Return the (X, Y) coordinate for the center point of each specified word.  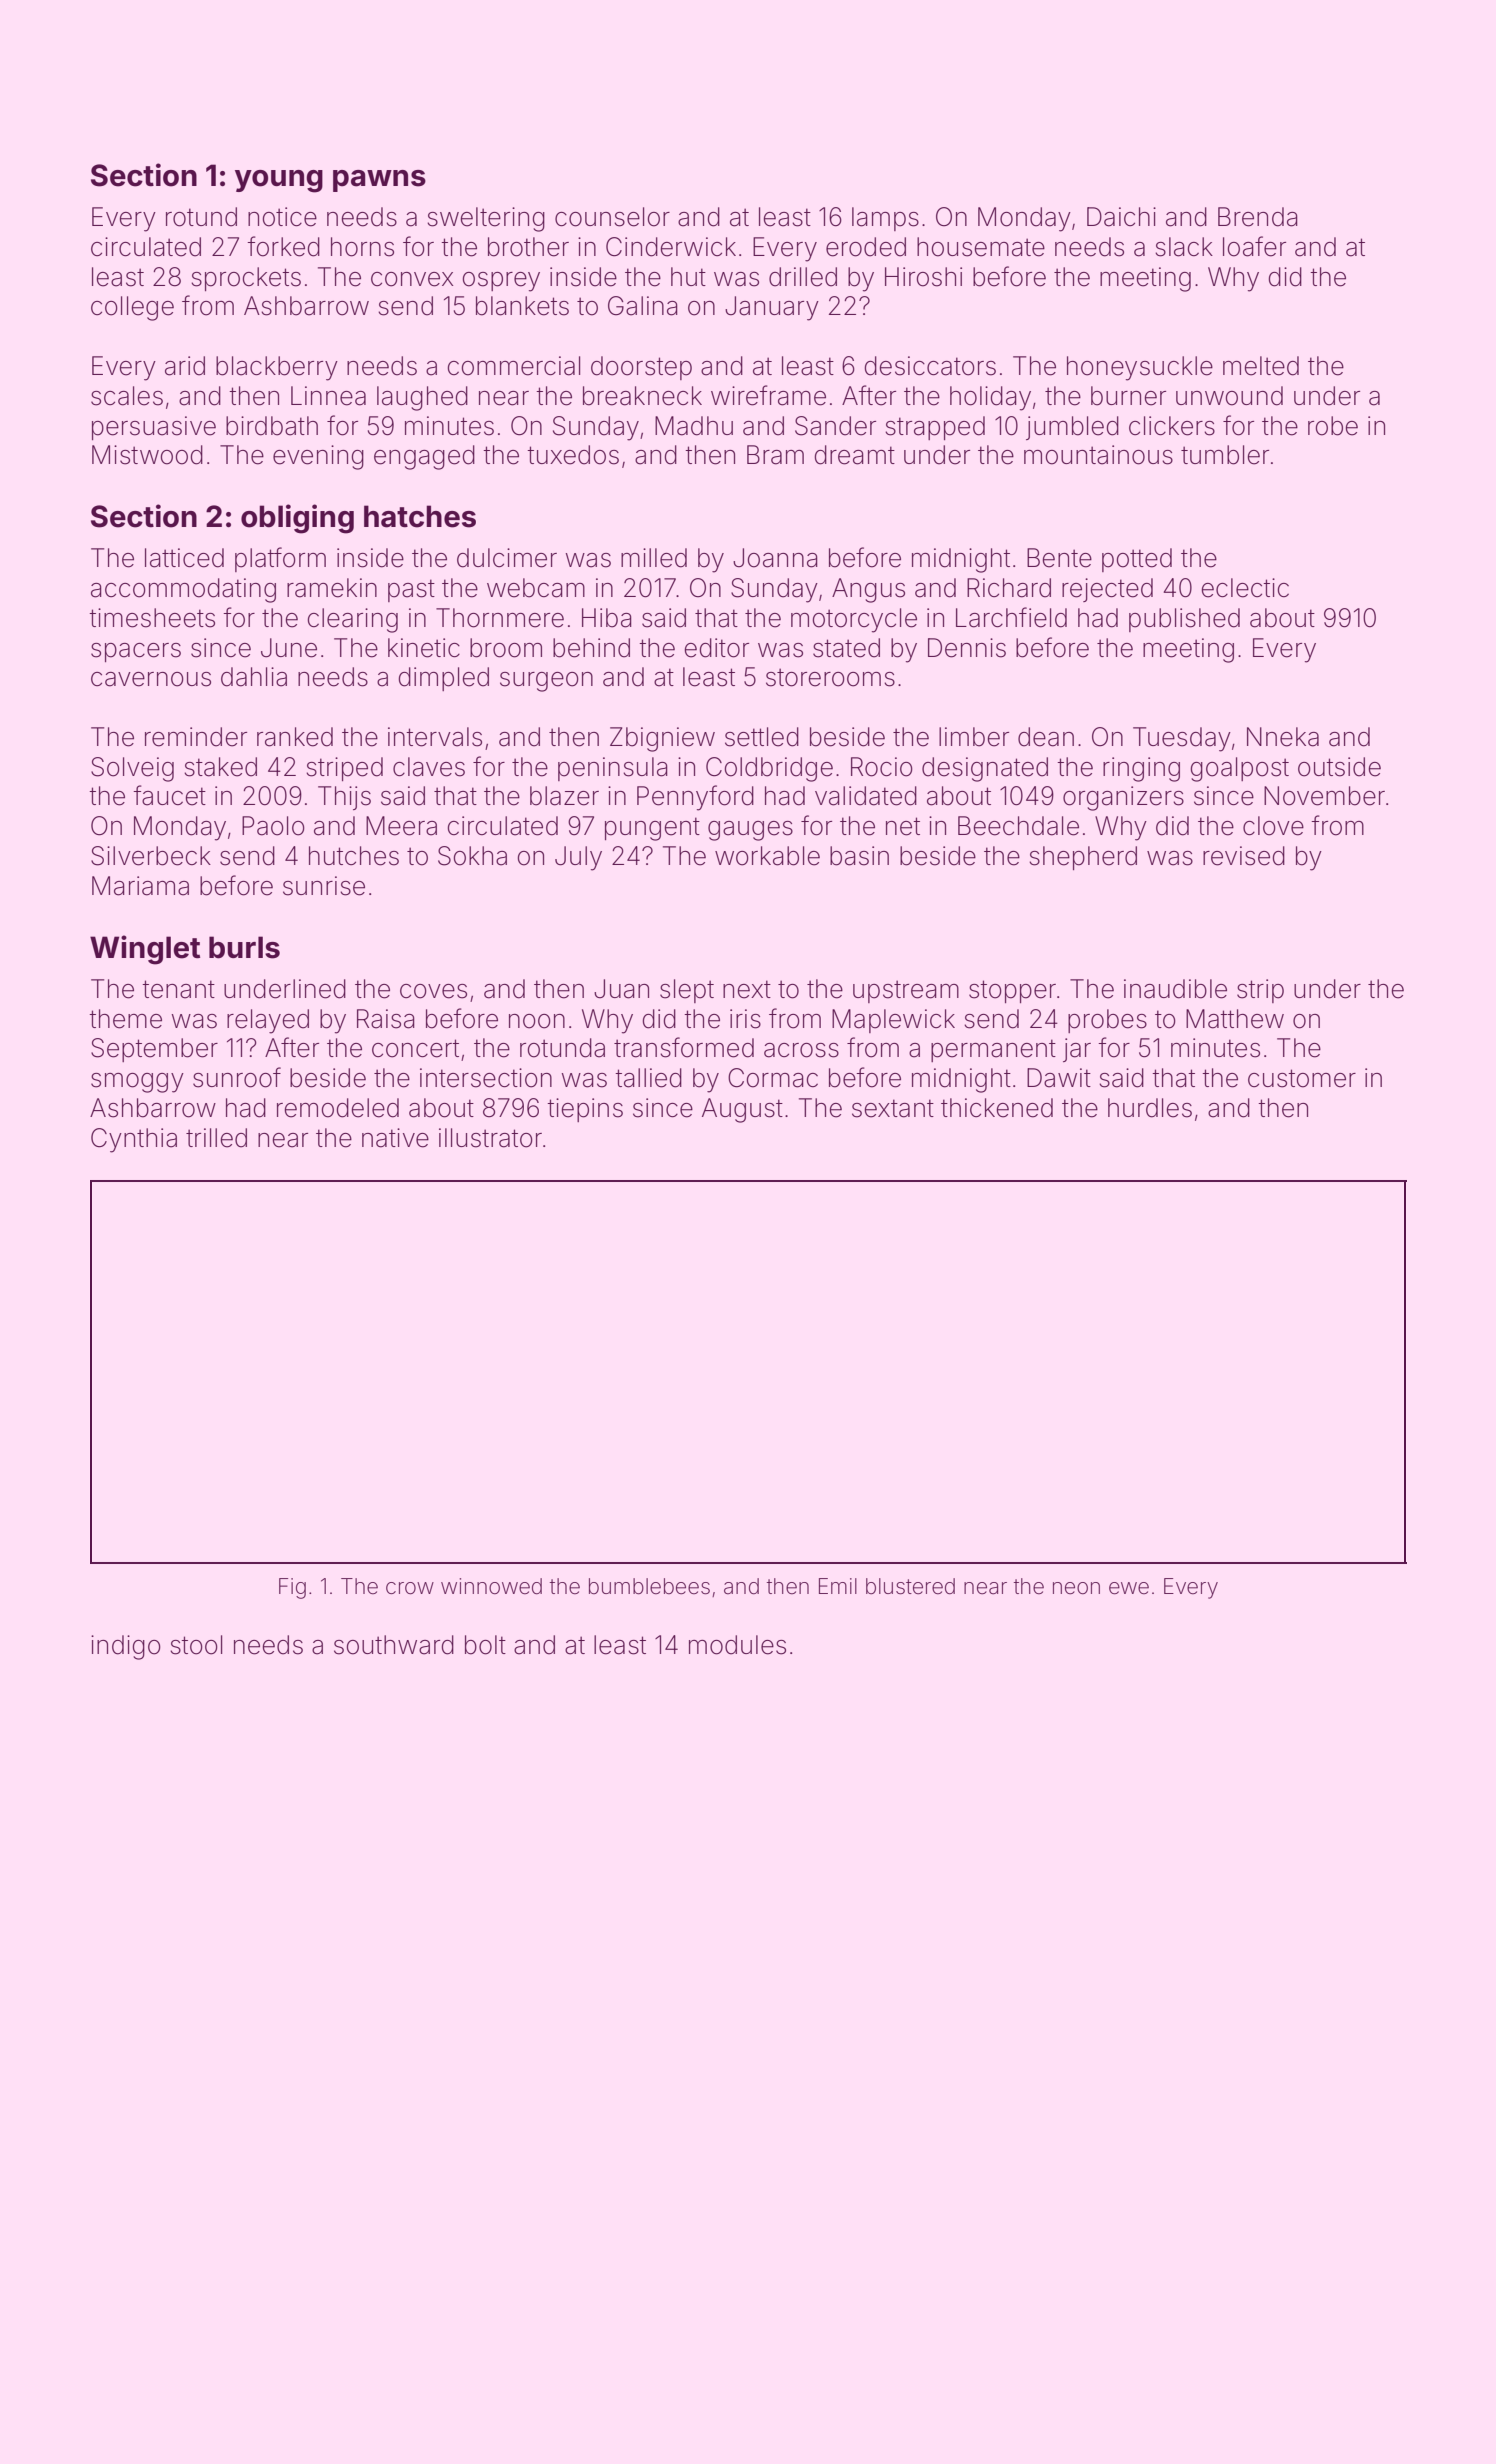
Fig (292, 1588)
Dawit (1059, 1078)
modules (737, 1645)
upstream (906, 991)
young (279, 181)
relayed (268, 1021)
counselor (612, 217)
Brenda (1258, 217)
